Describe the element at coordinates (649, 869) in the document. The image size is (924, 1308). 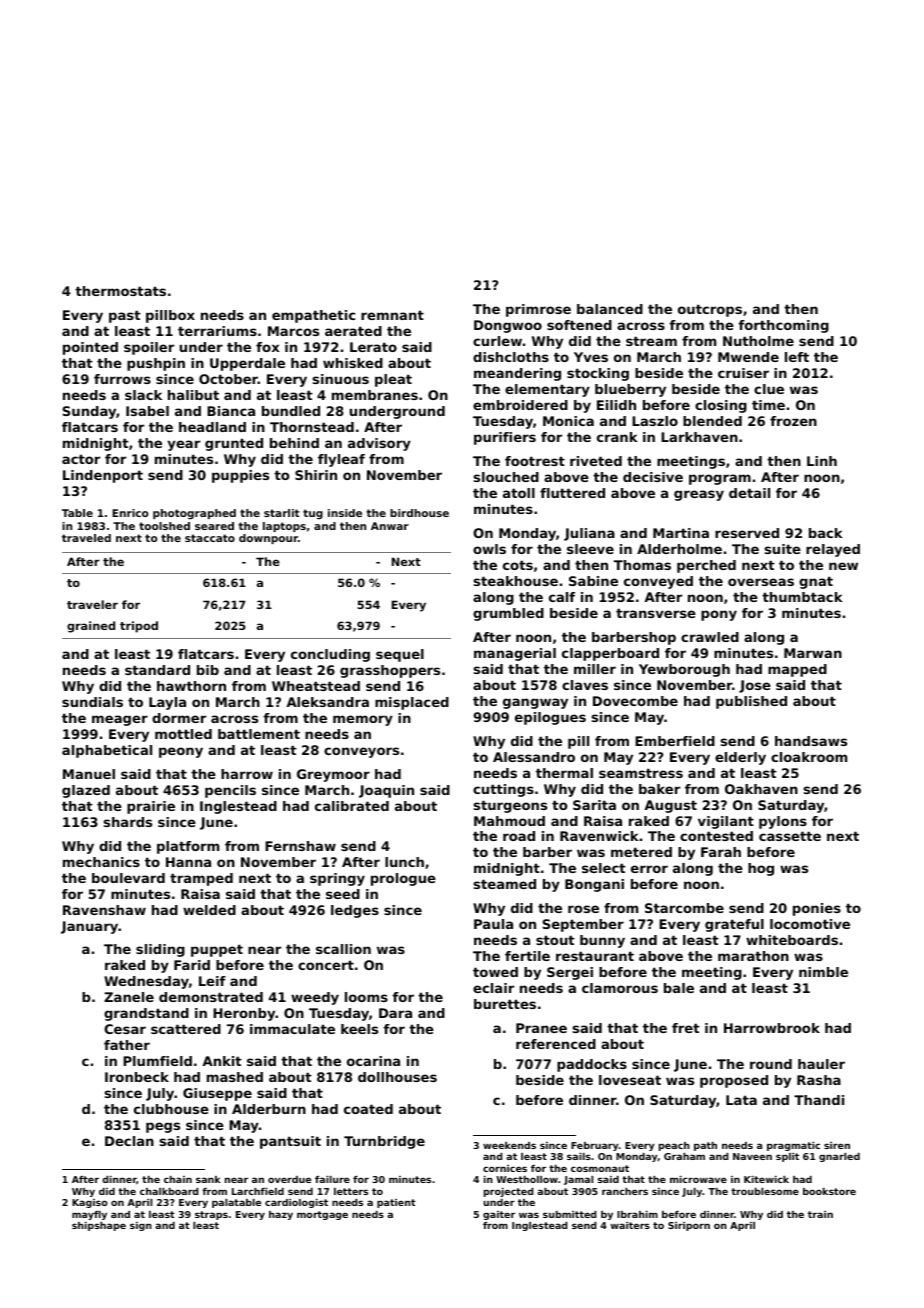
I see `error` at that location.
